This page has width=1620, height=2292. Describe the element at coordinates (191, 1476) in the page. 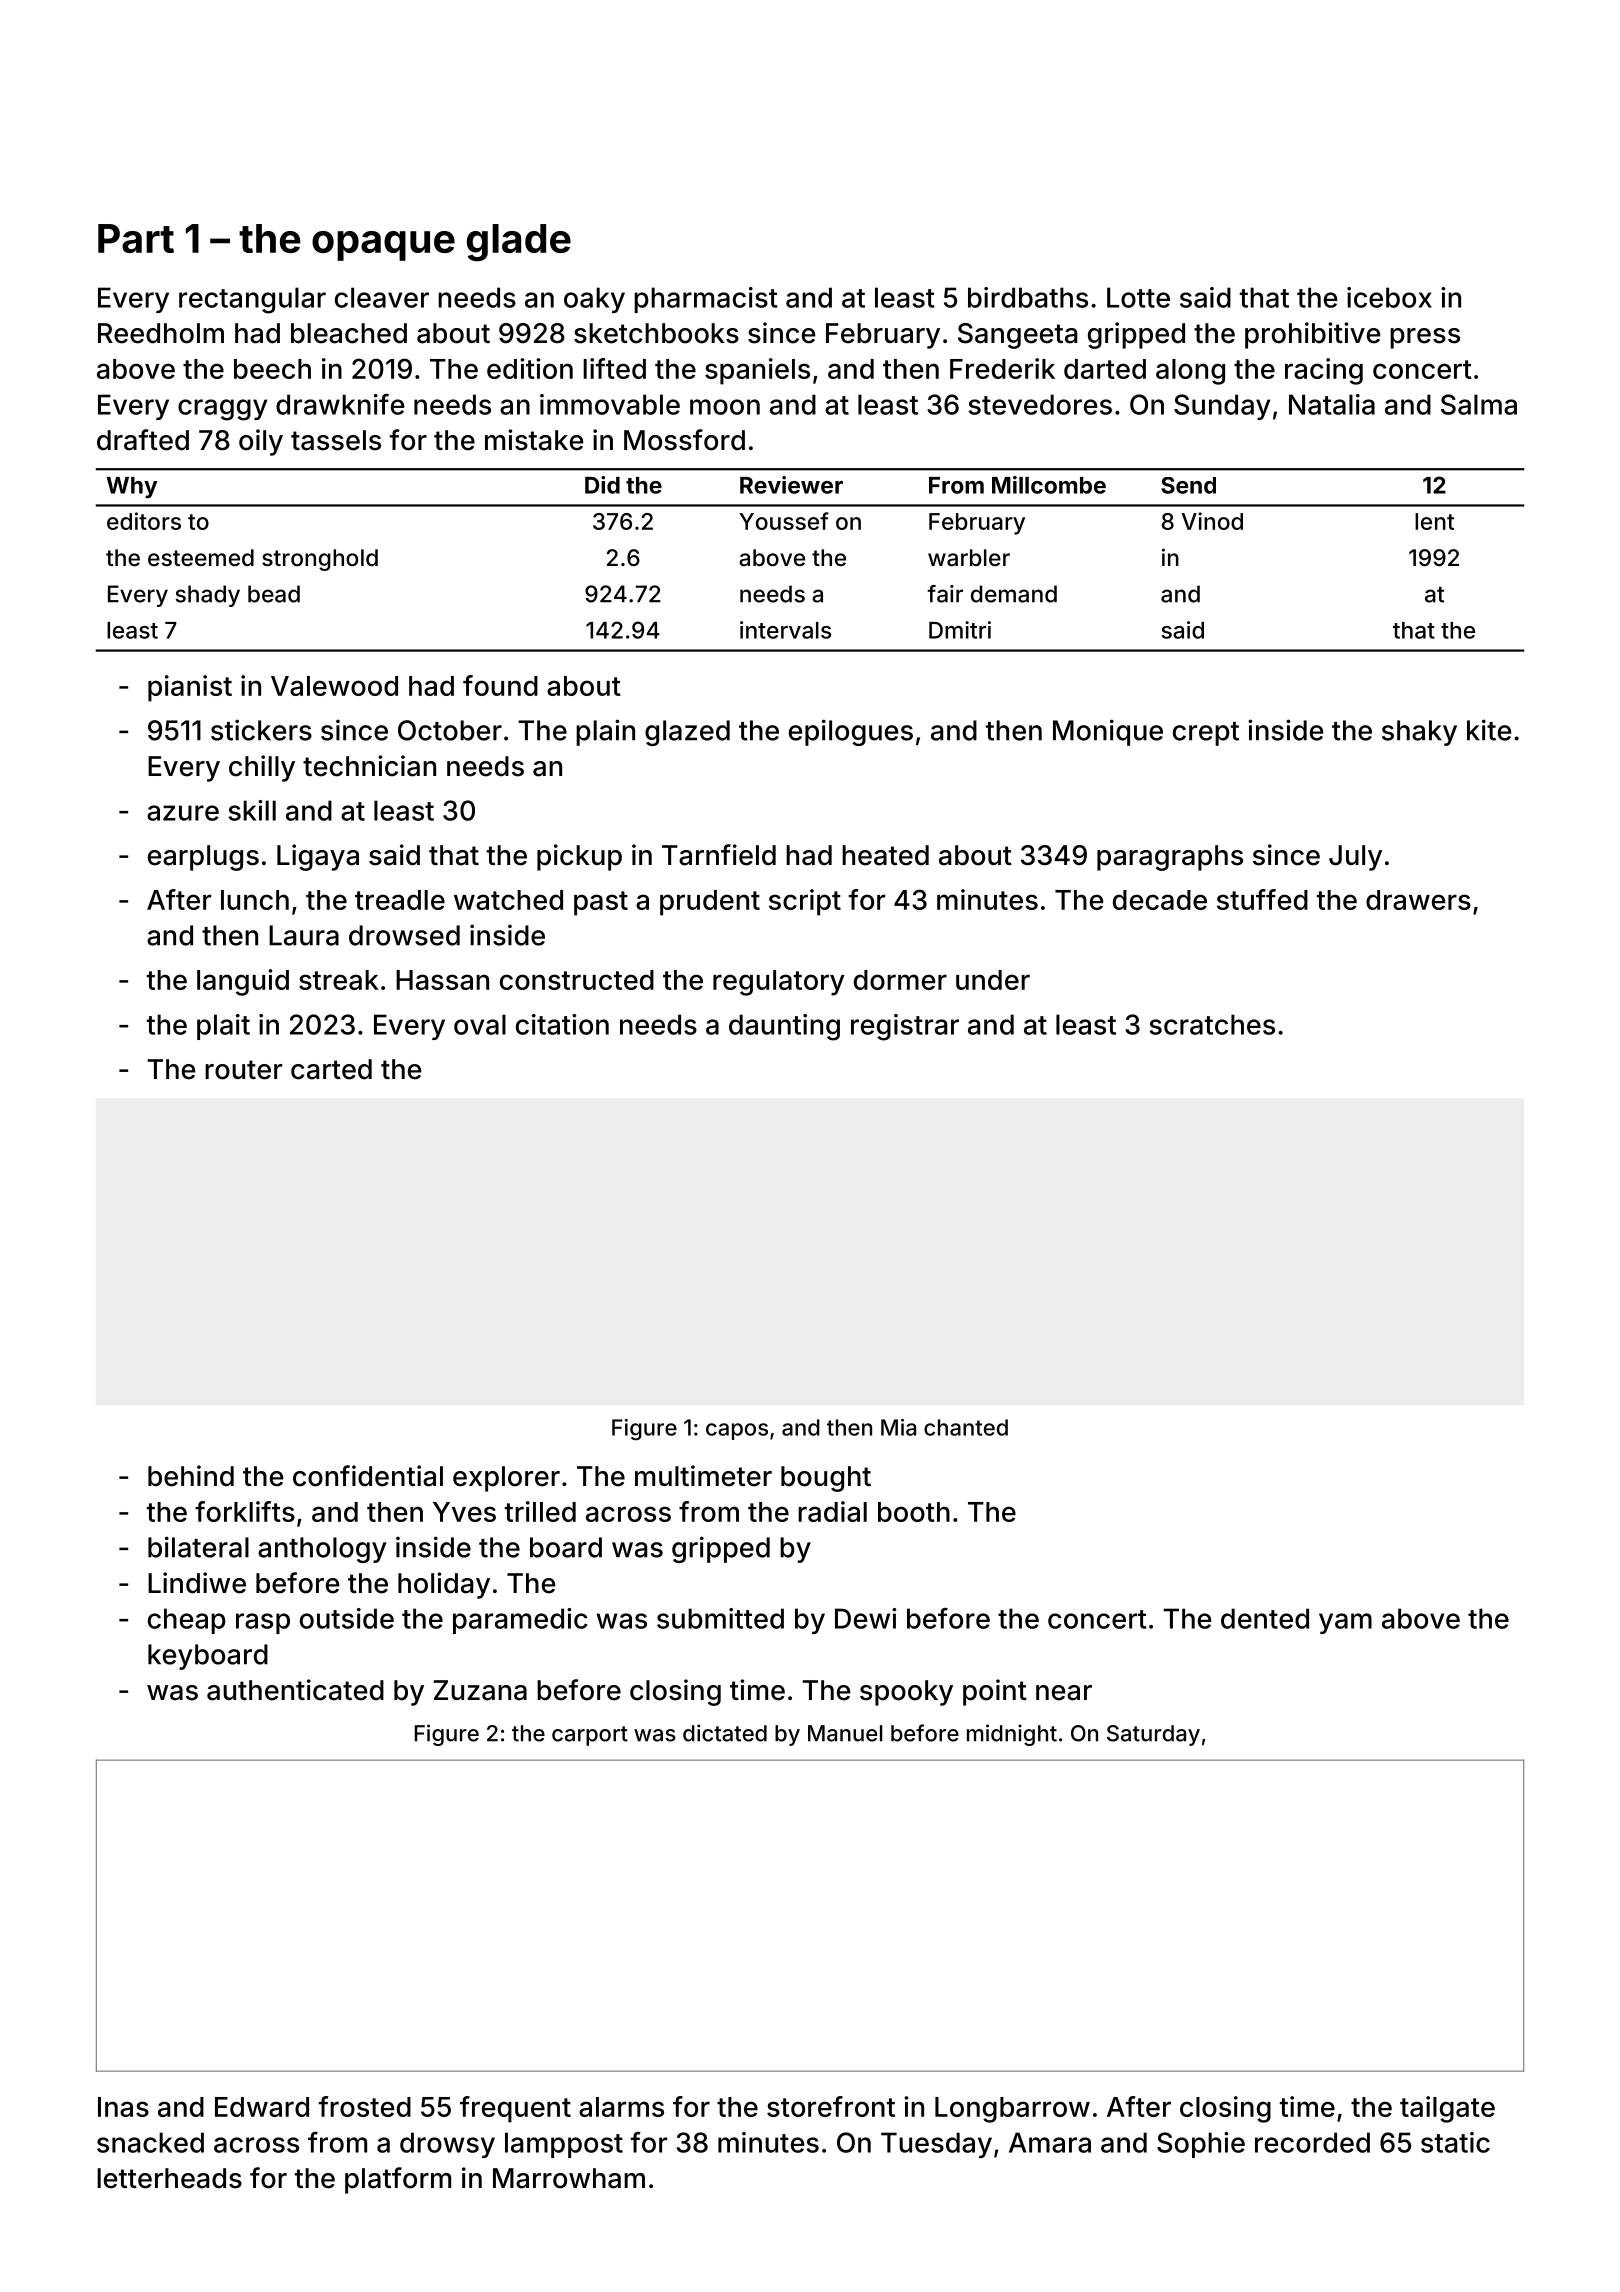

I see `behind` at that location.
